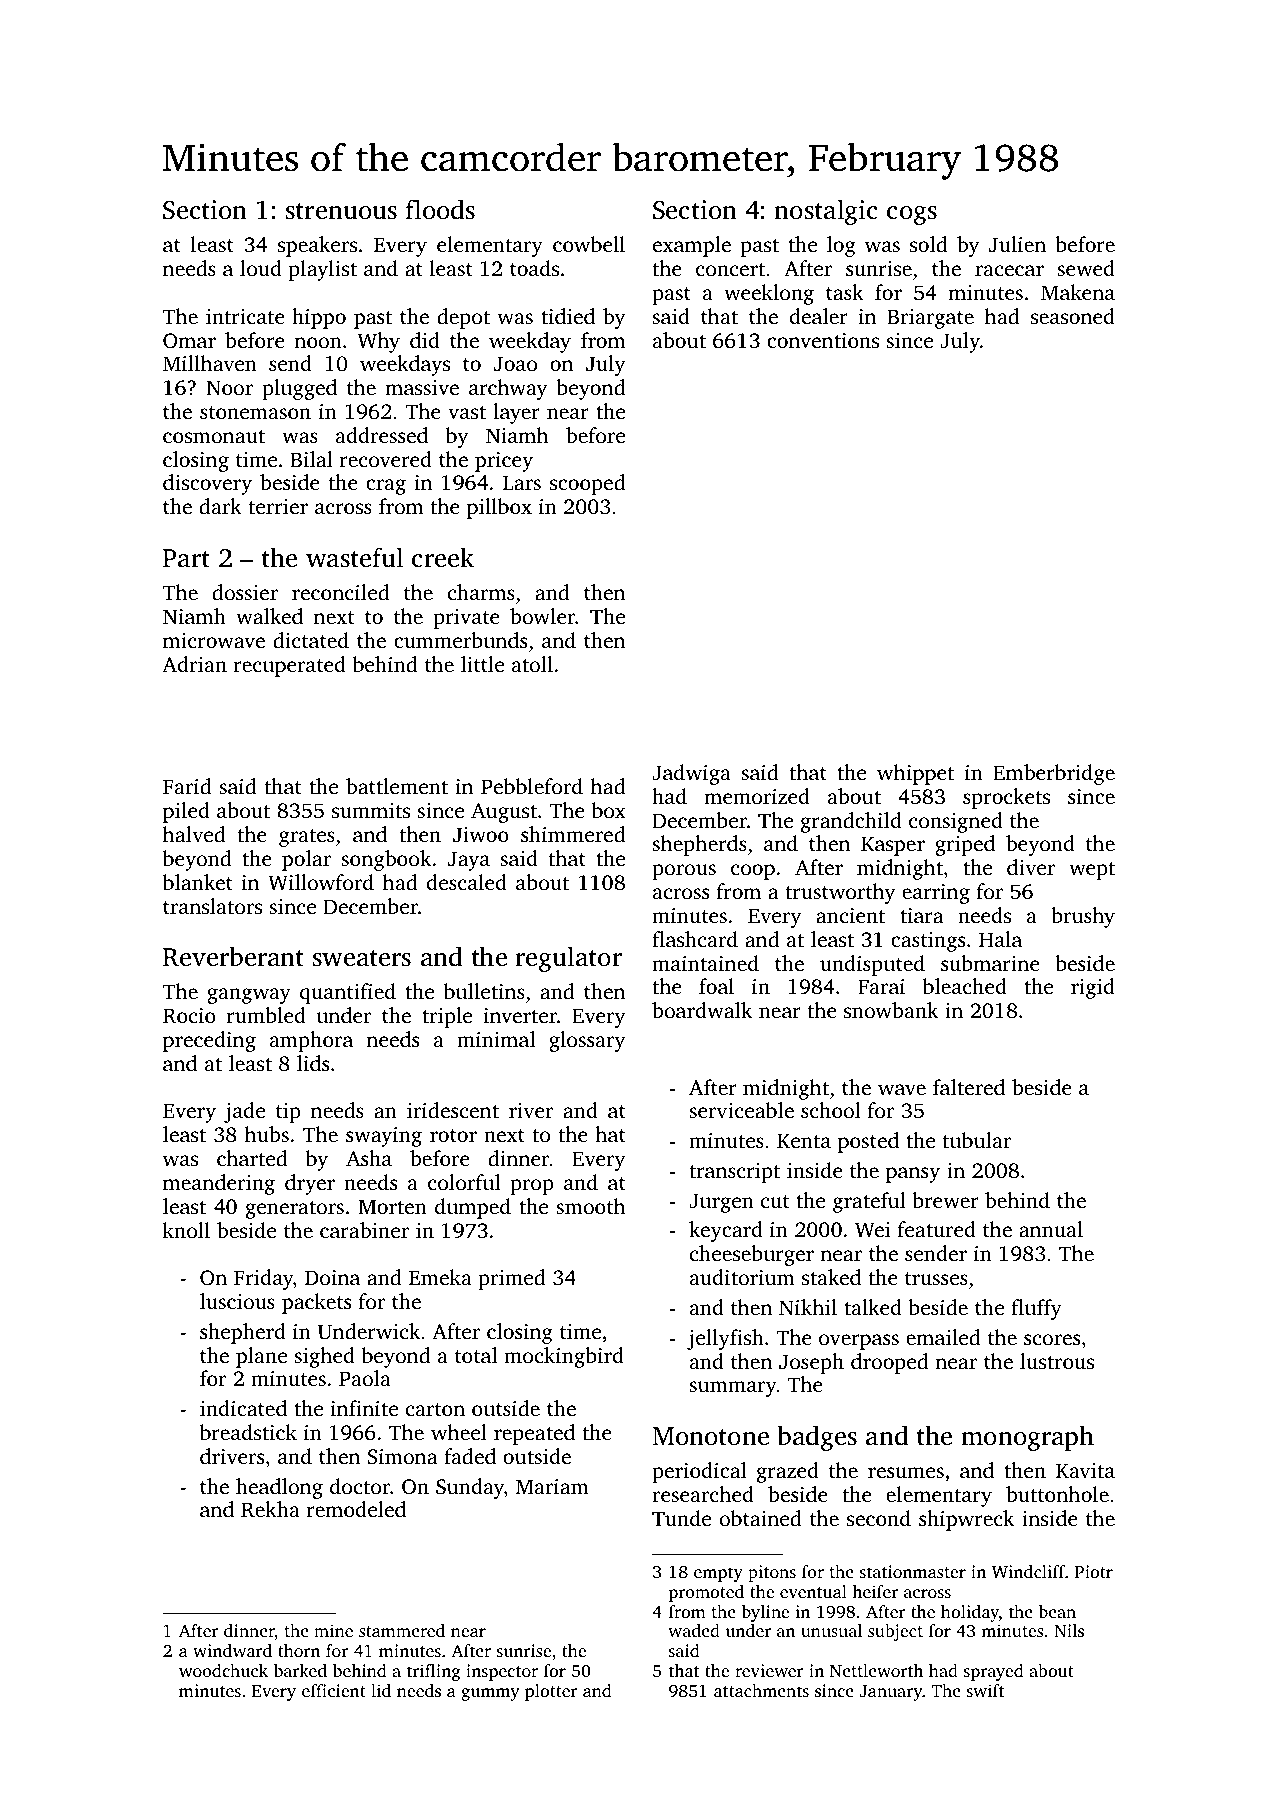  What do you see at coordinates (341, 211) in the image?
I see `strenuous` at bounding box center [341, 211].
